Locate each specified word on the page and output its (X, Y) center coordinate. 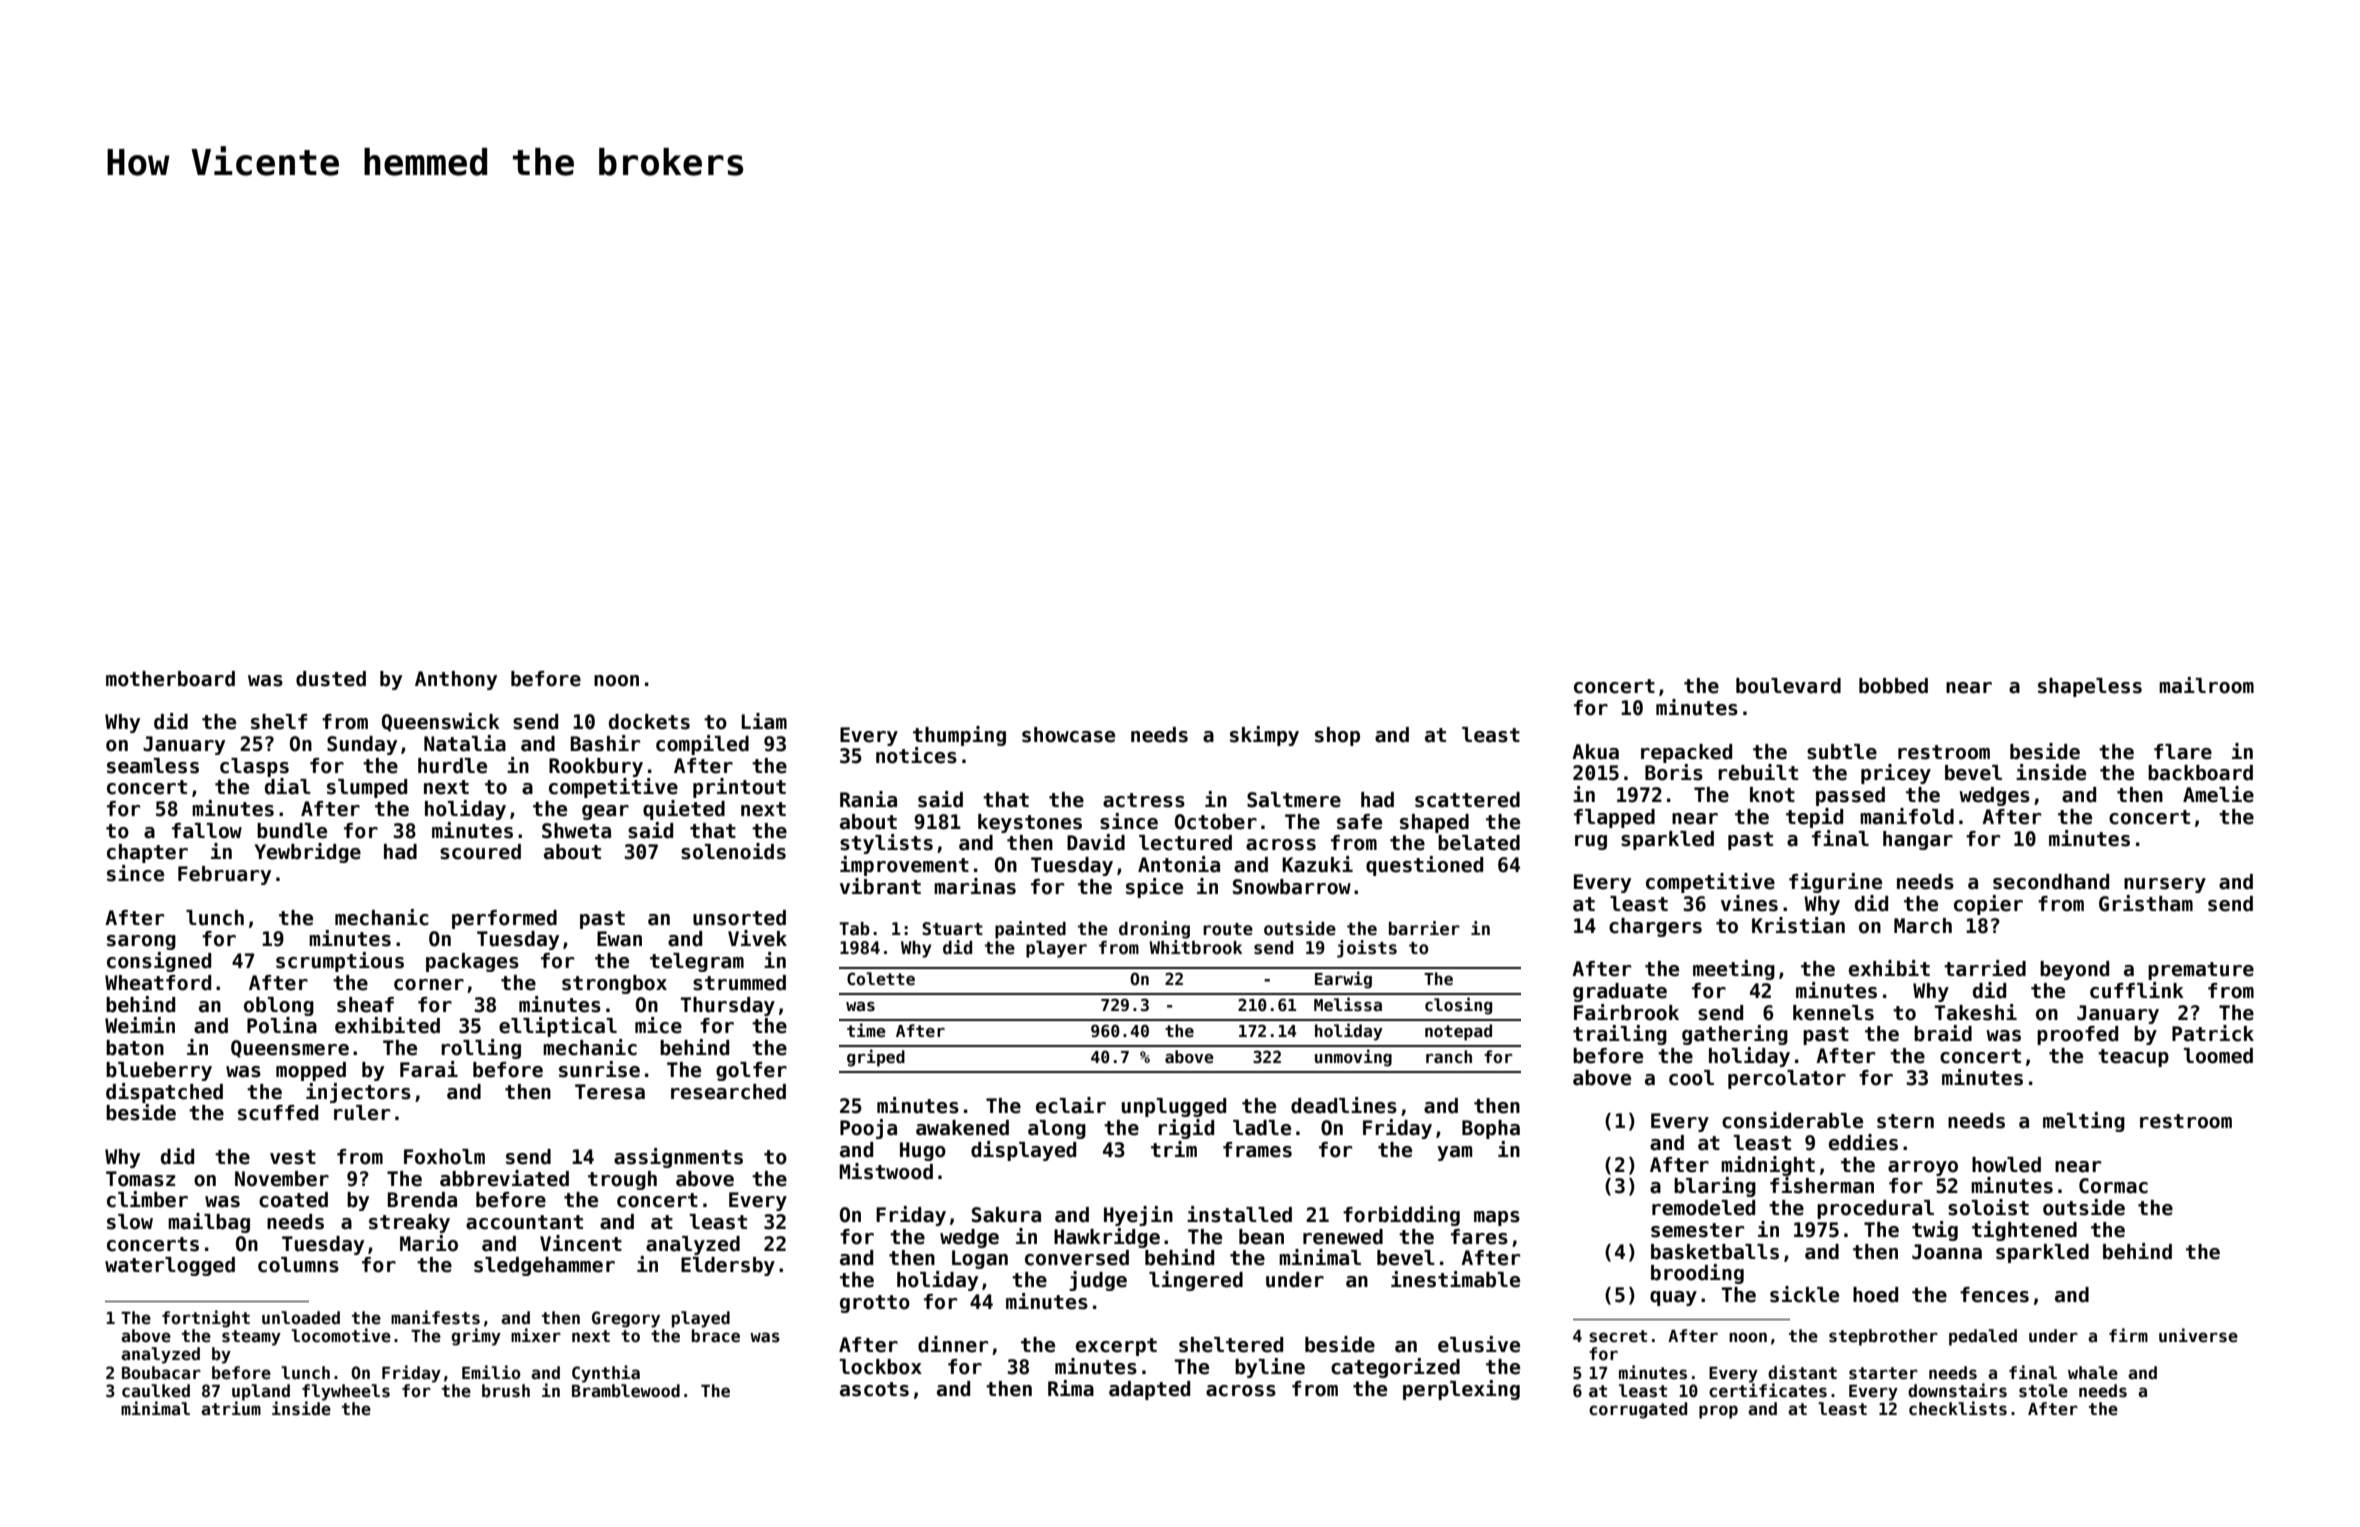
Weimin (140, 1025)
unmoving (1353, 1058)
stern (1905, 1121)
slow (130, 1222)
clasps (254, 767)
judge (1098, 1281)
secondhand (2051, 882)
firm (2128, 1335)
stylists (886, 844)
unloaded (301, 1318)
